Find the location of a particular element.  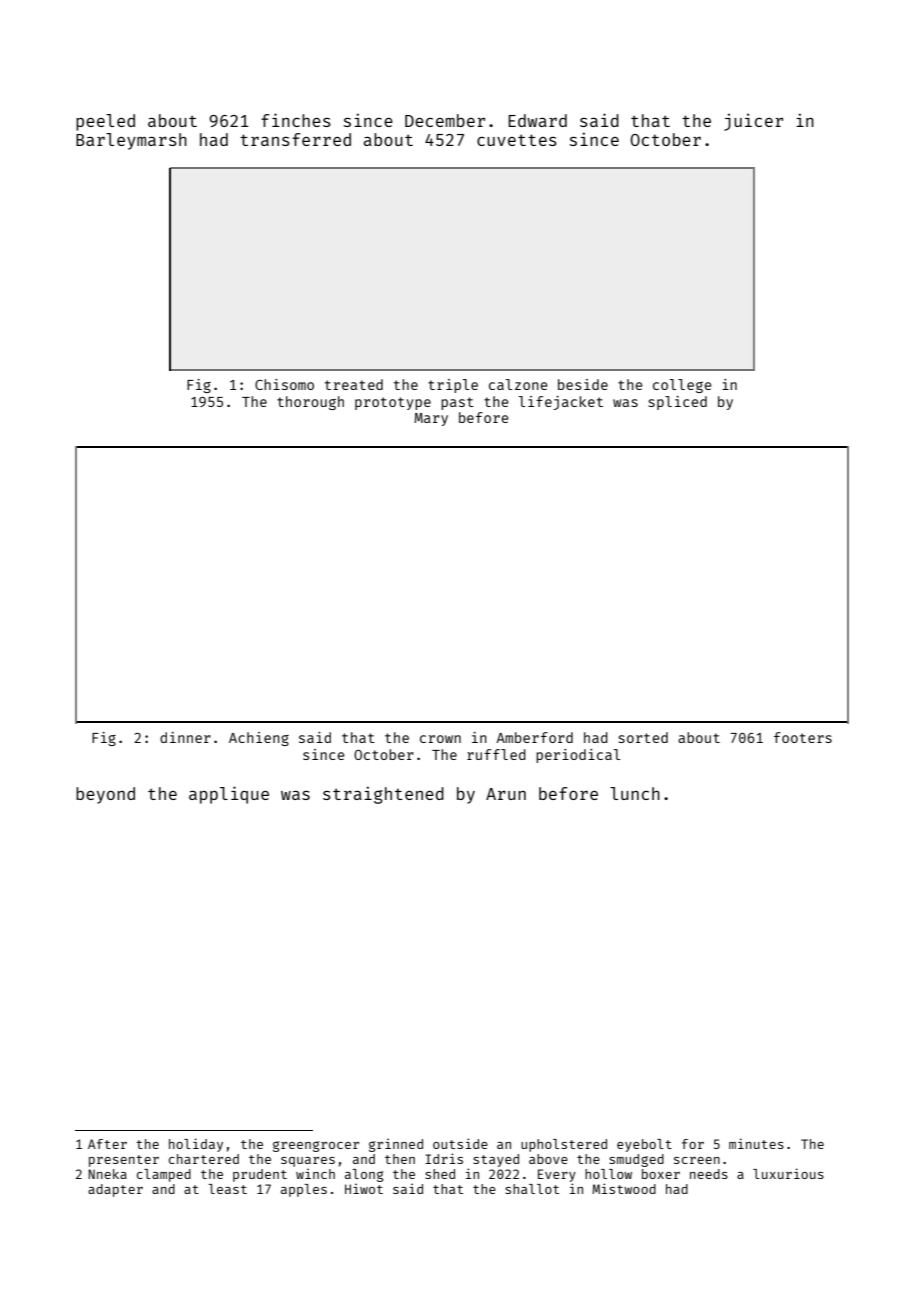

Amberford is located at coordinates (534, 737).
